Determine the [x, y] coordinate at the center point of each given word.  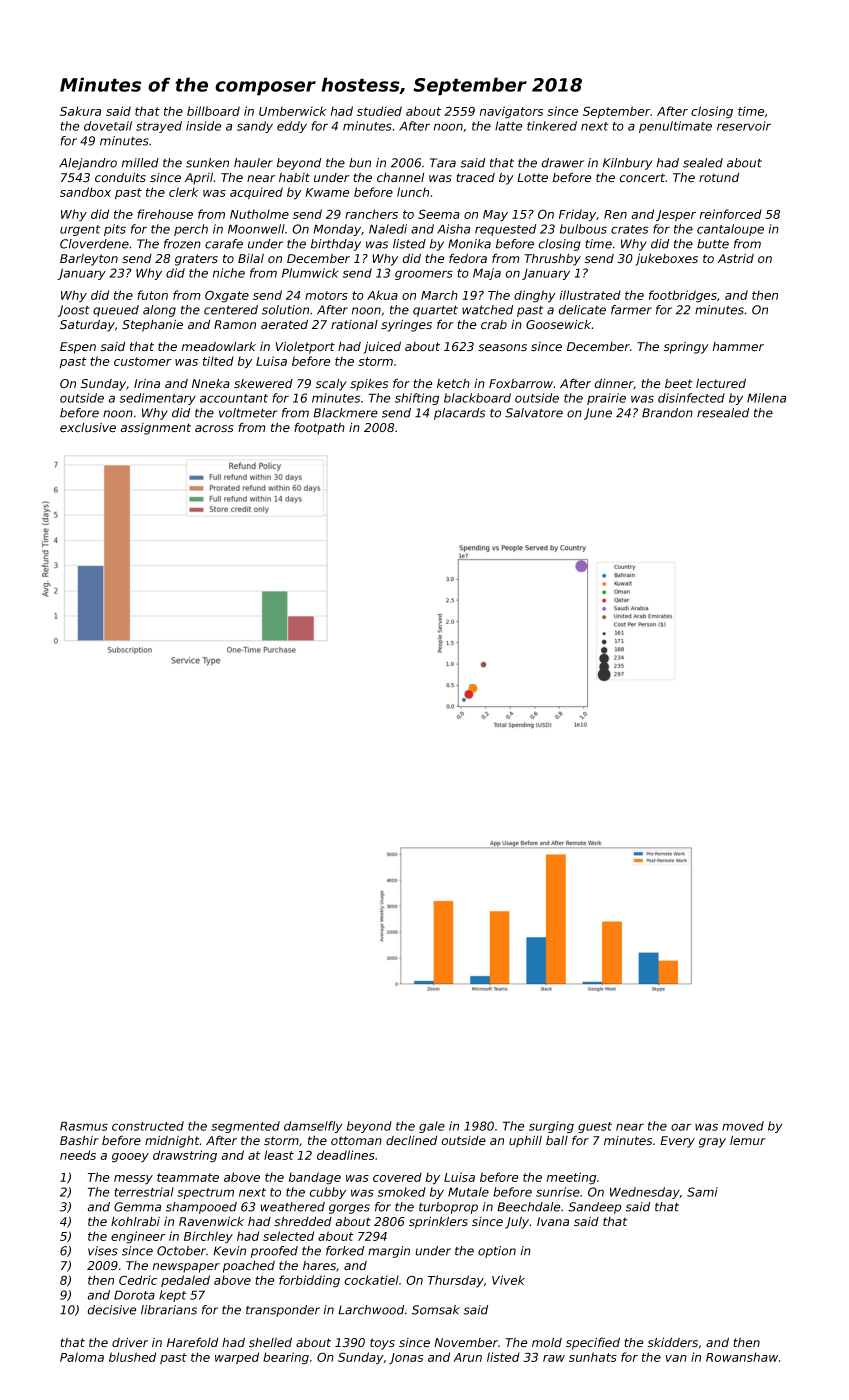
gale [432, 1127]
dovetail [108, 126]
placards [459, 414]
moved [743, 1126]
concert [642, 178]
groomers [424, 275]
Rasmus [84, 1126]
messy [133, 1180]
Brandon [667, 413]
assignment [155, 429]
